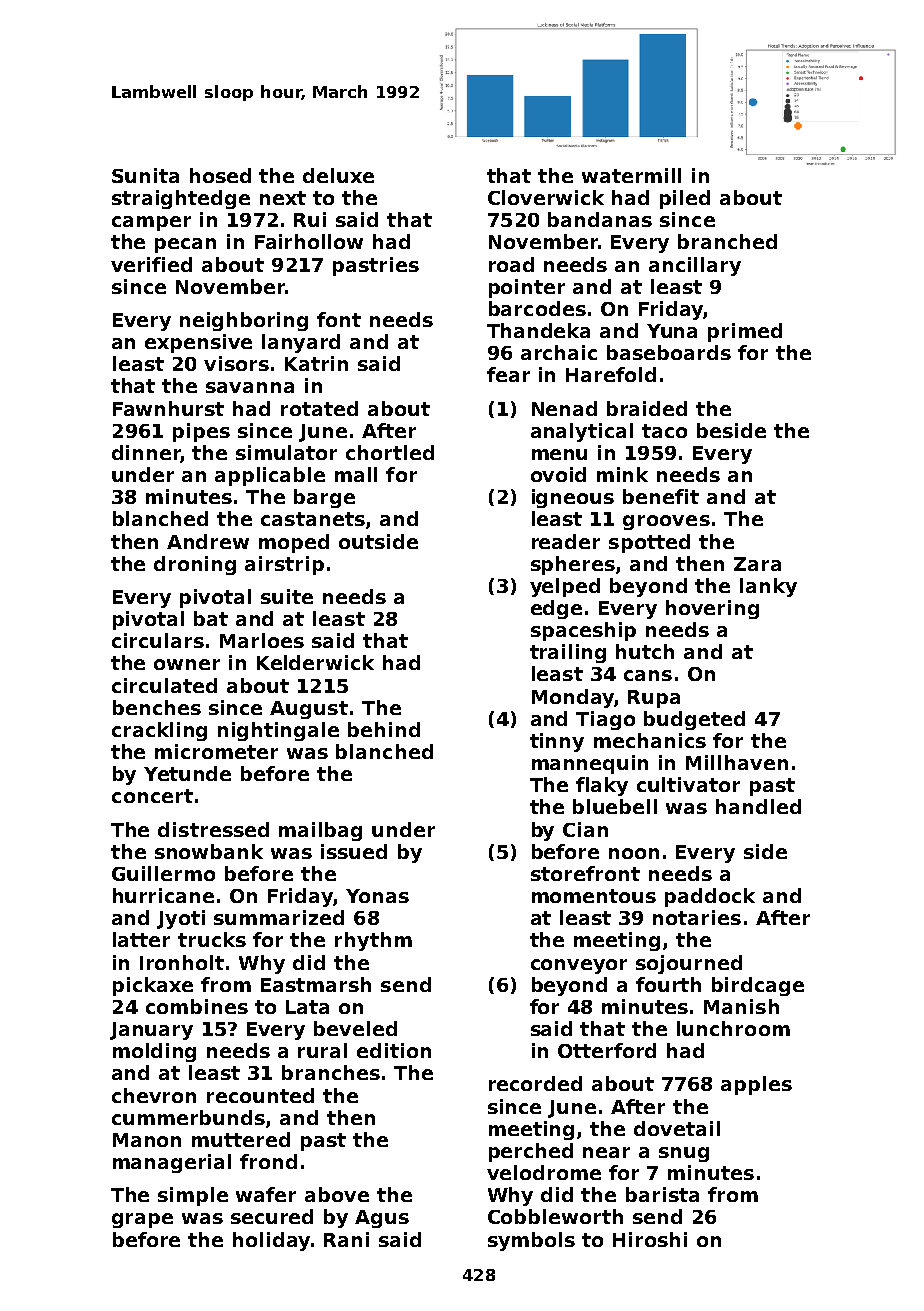  What do you see at coordinates (689, 964) in the document?
I see `sojourned` at bounding box center [689, 964].
